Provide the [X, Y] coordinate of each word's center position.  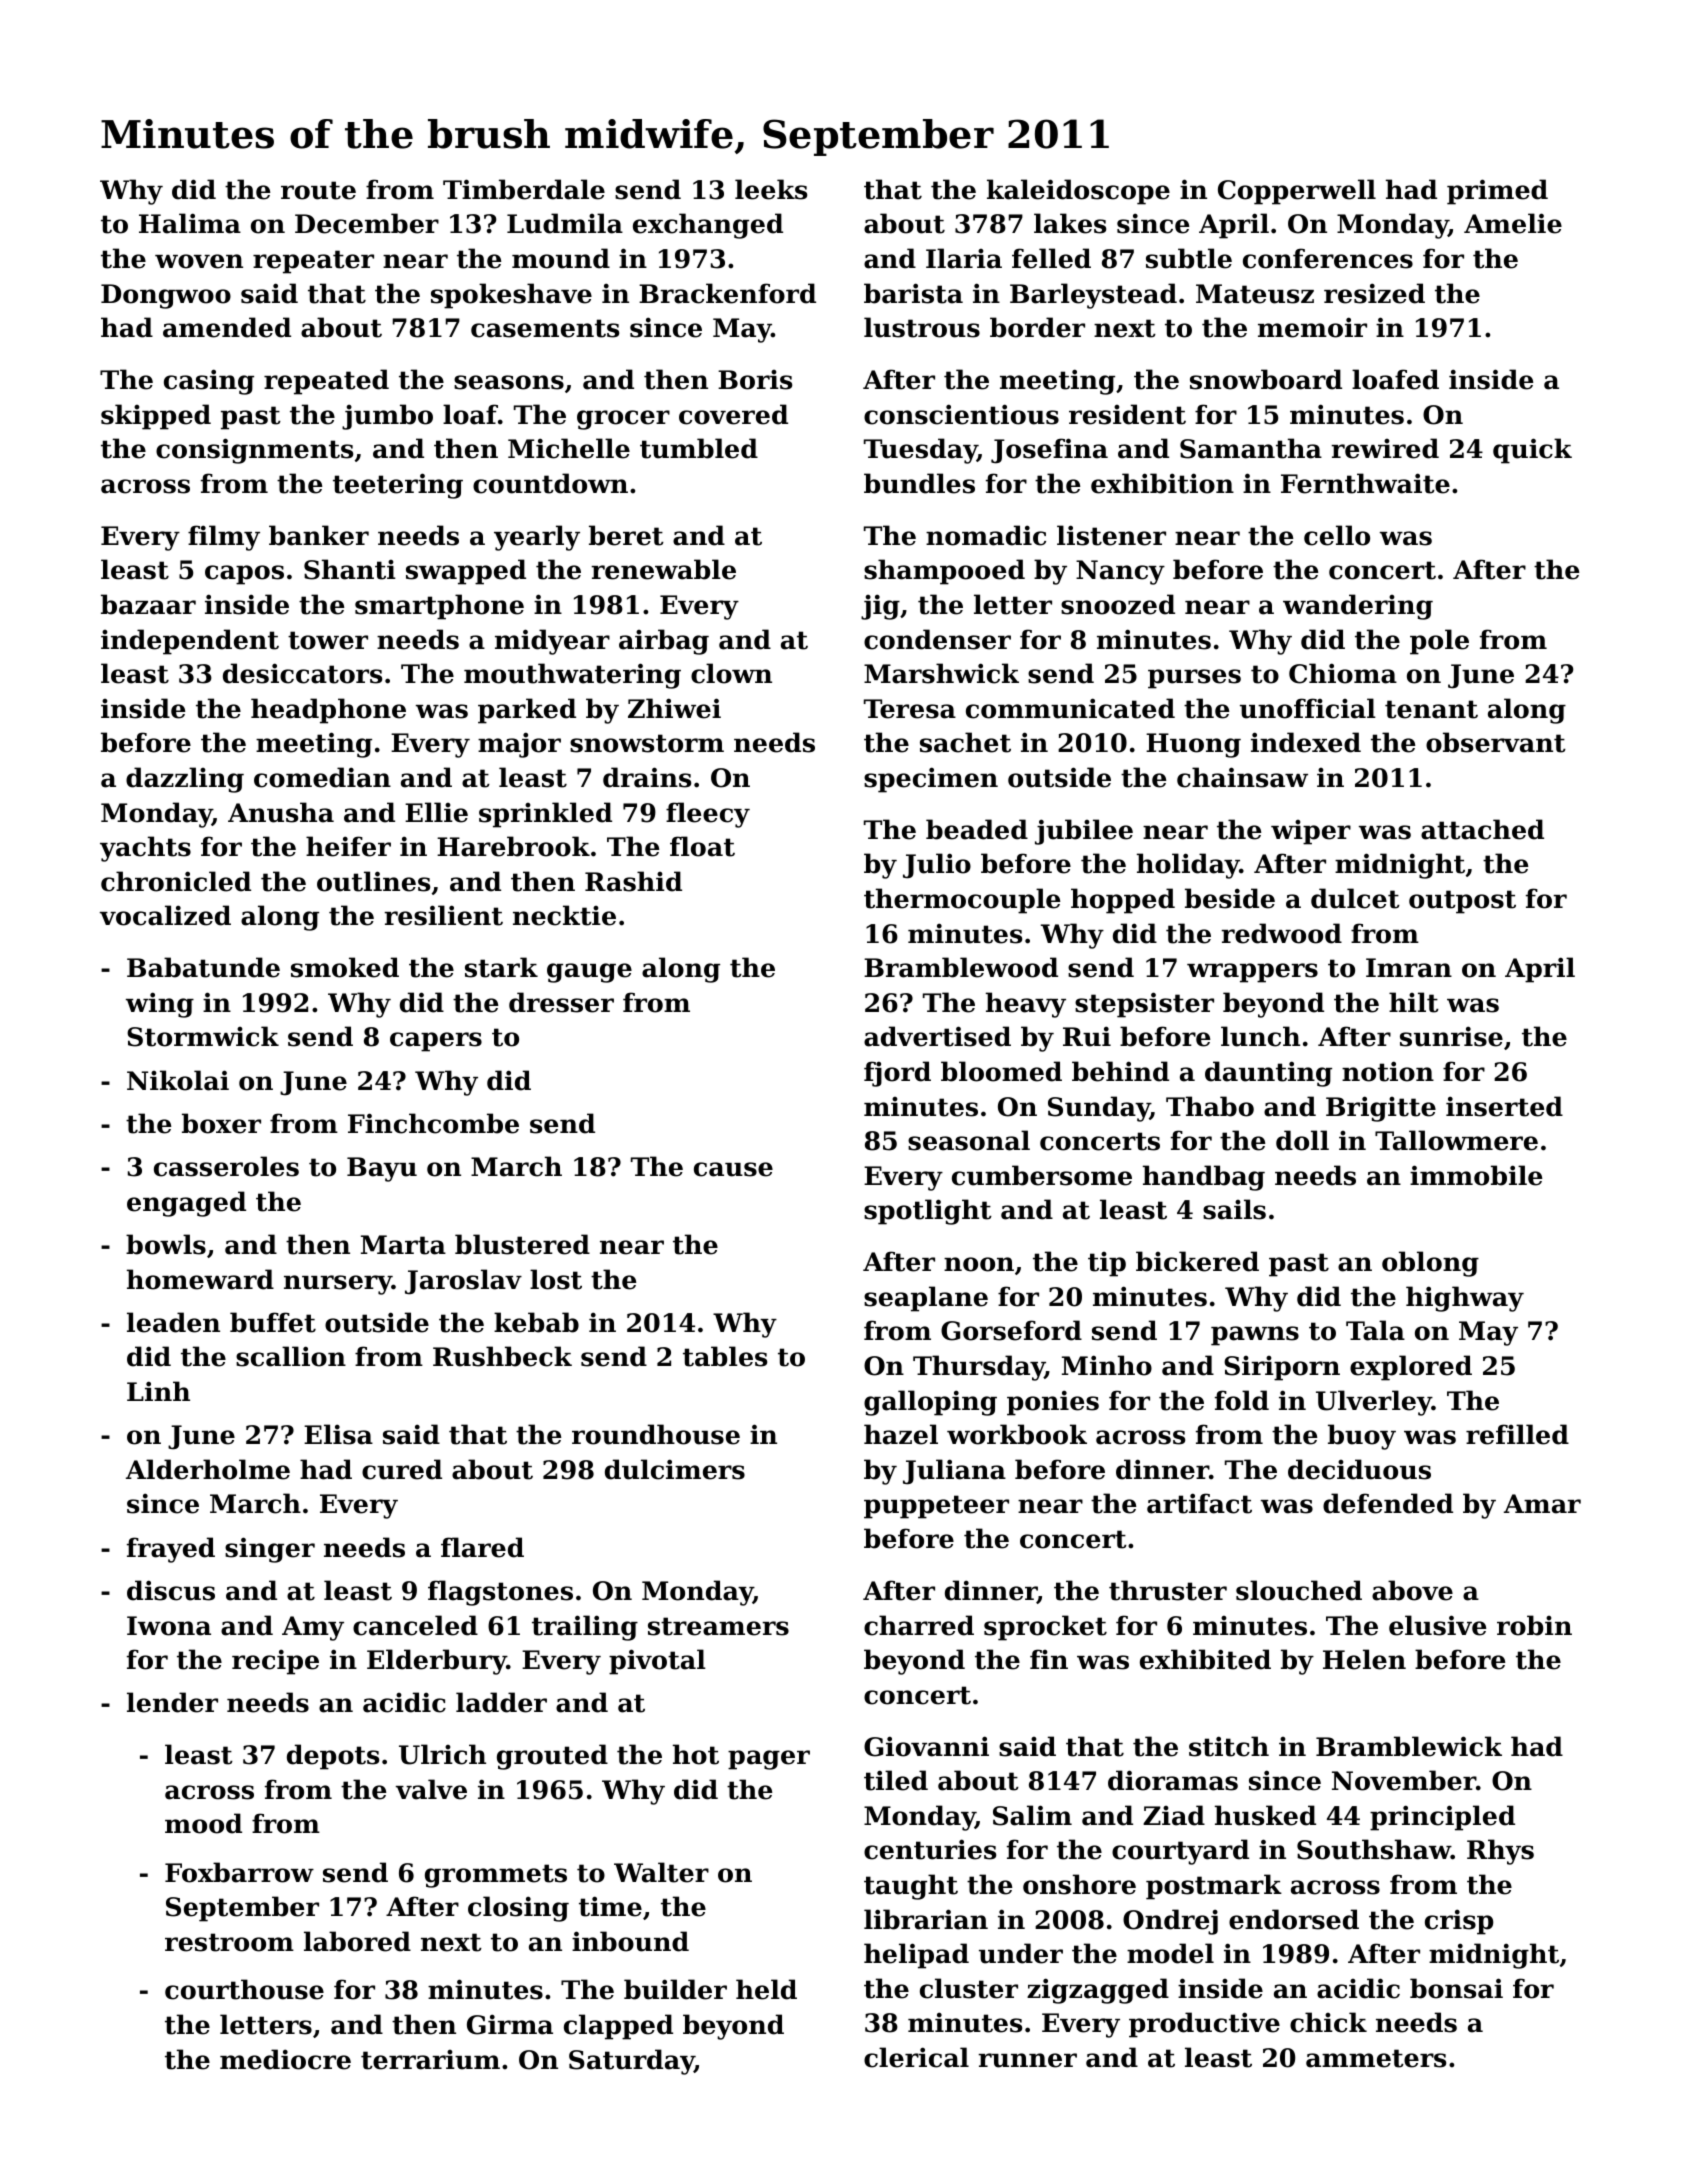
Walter [661, 1872]
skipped [156, 417]
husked [1265, 1815]
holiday [1188, 866]
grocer [623, 420]
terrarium [430, 2060]
